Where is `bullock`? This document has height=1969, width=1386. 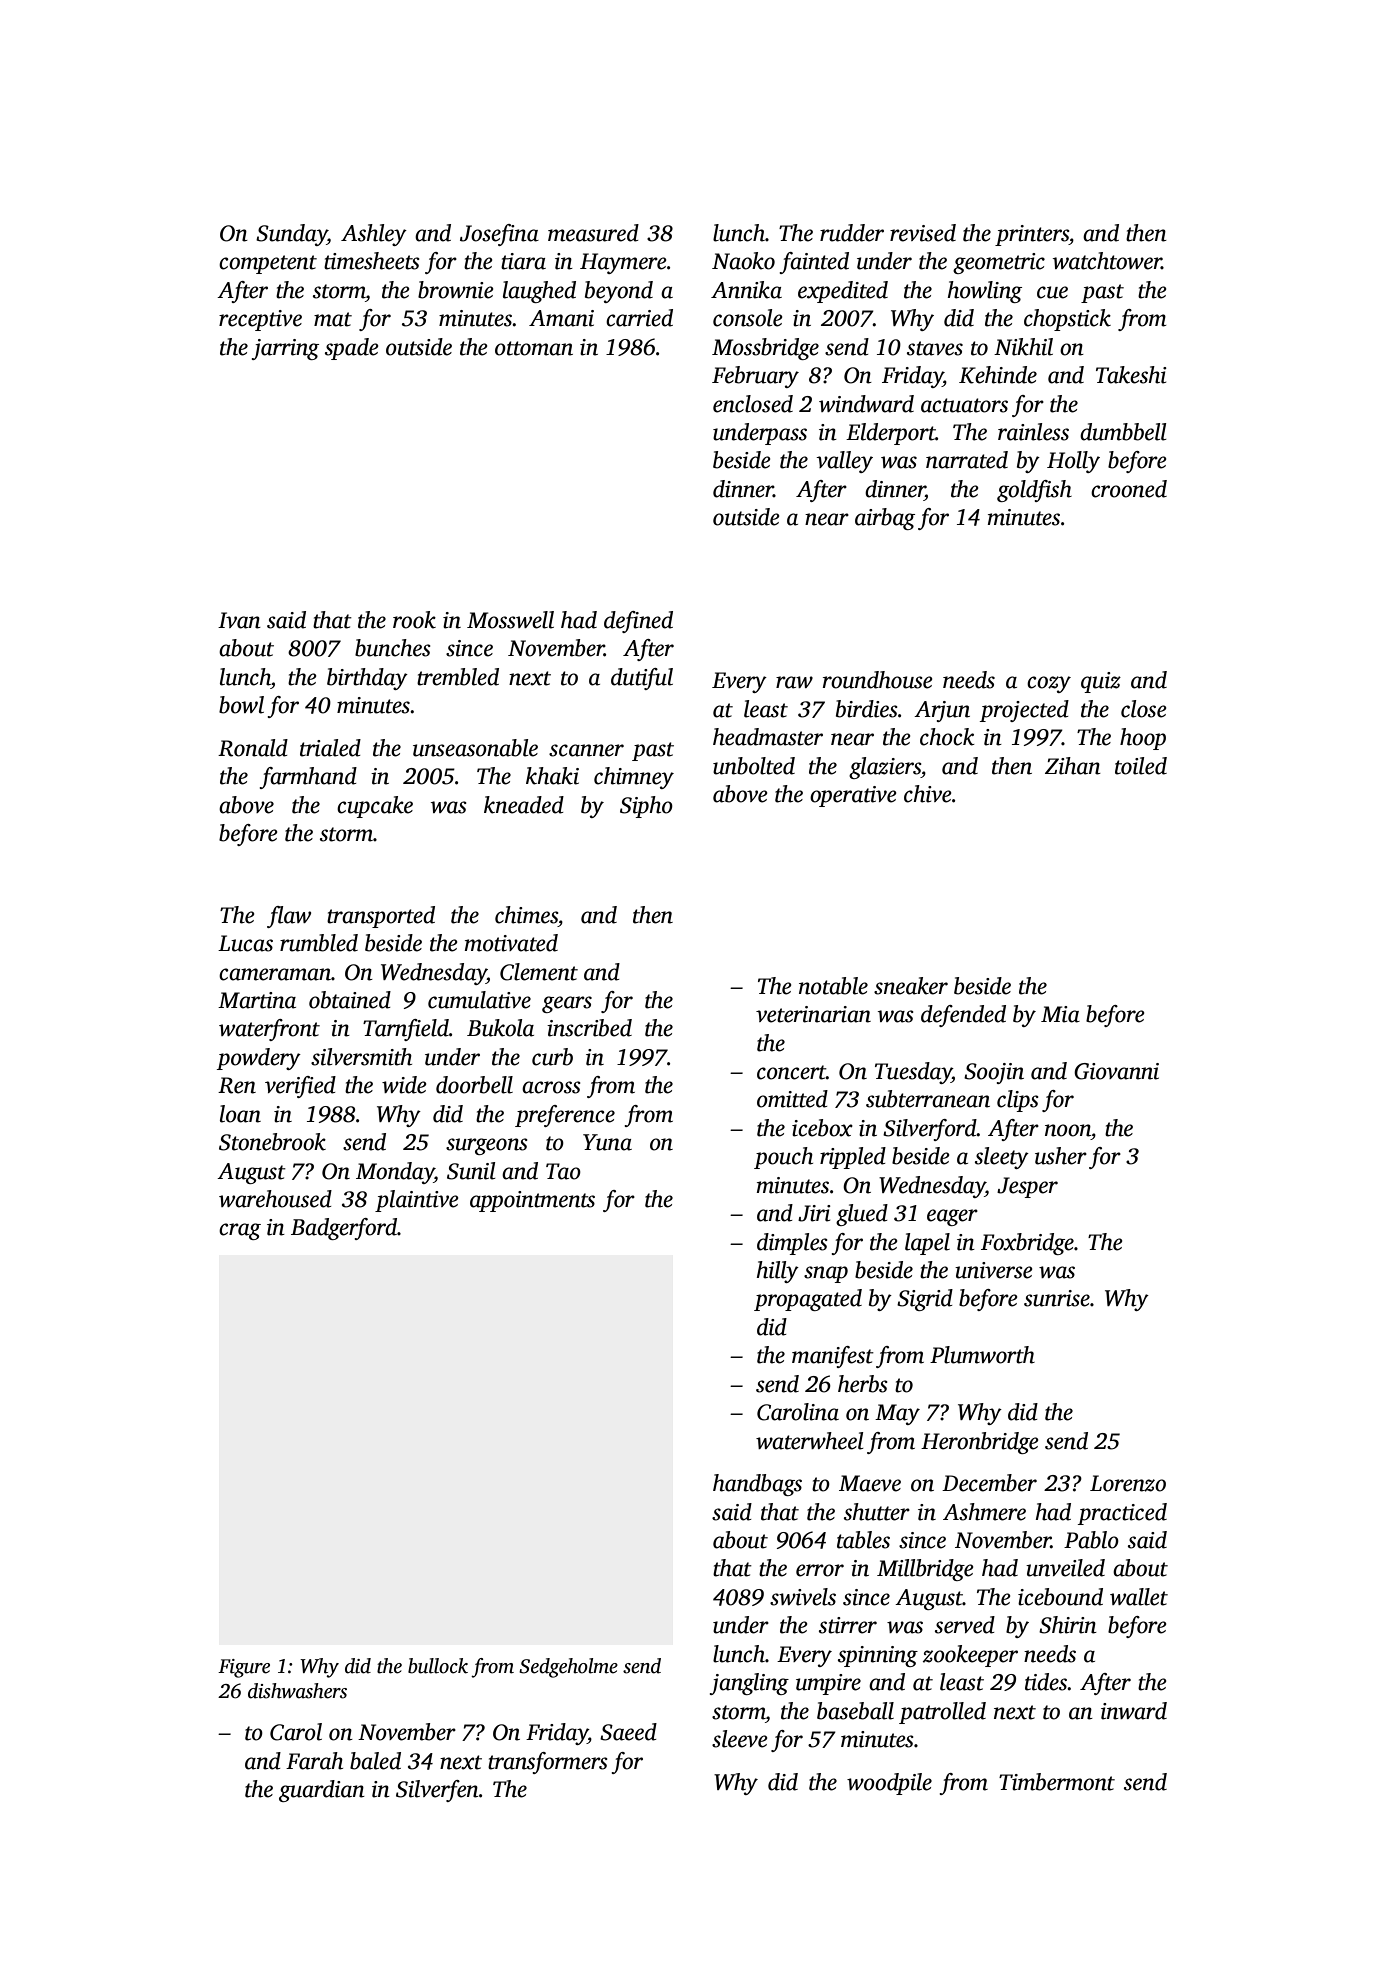
bullock is located at coordinates (438, 1666).
